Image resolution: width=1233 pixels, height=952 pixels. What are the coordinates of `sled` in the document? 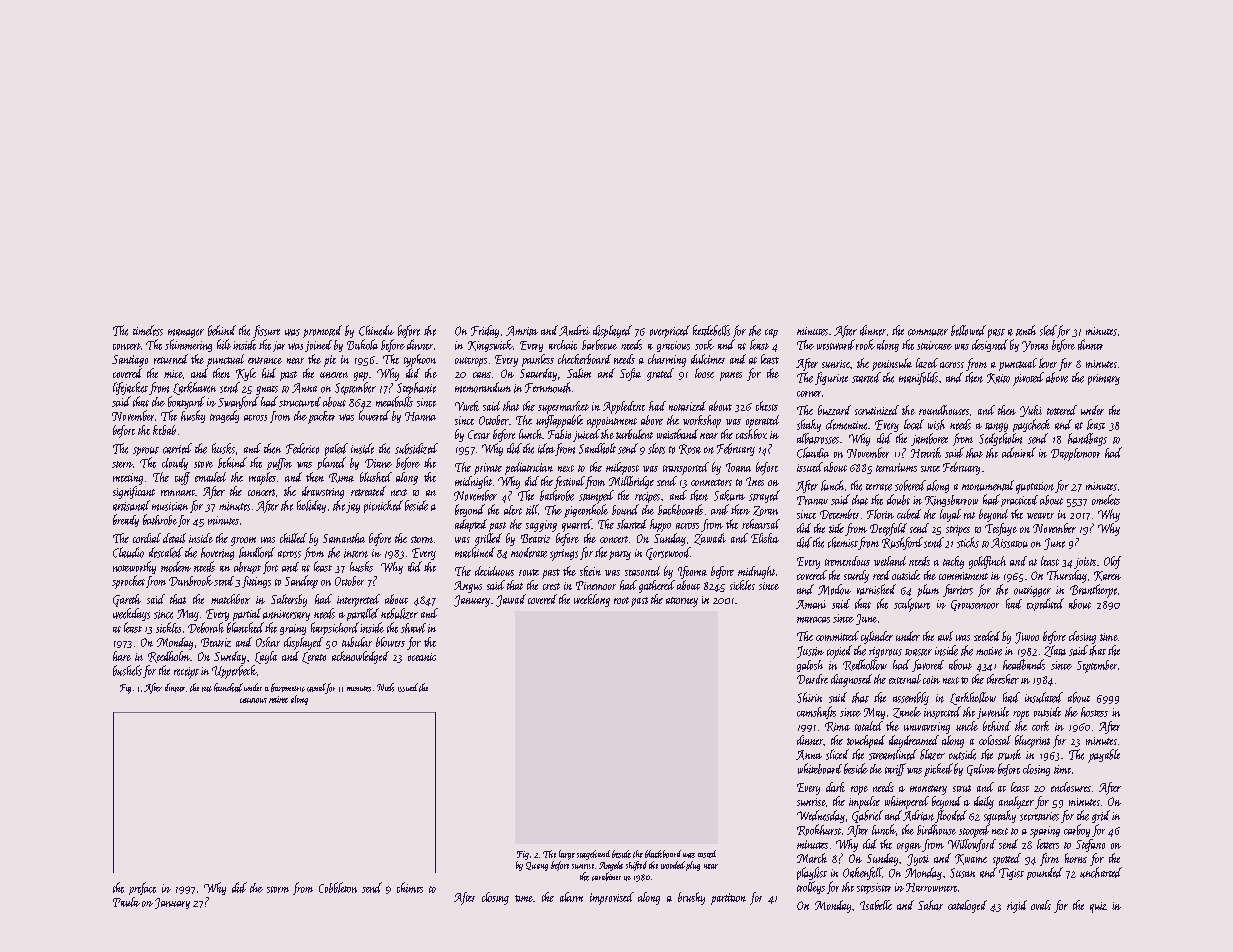 It's located at (1048, 330).
